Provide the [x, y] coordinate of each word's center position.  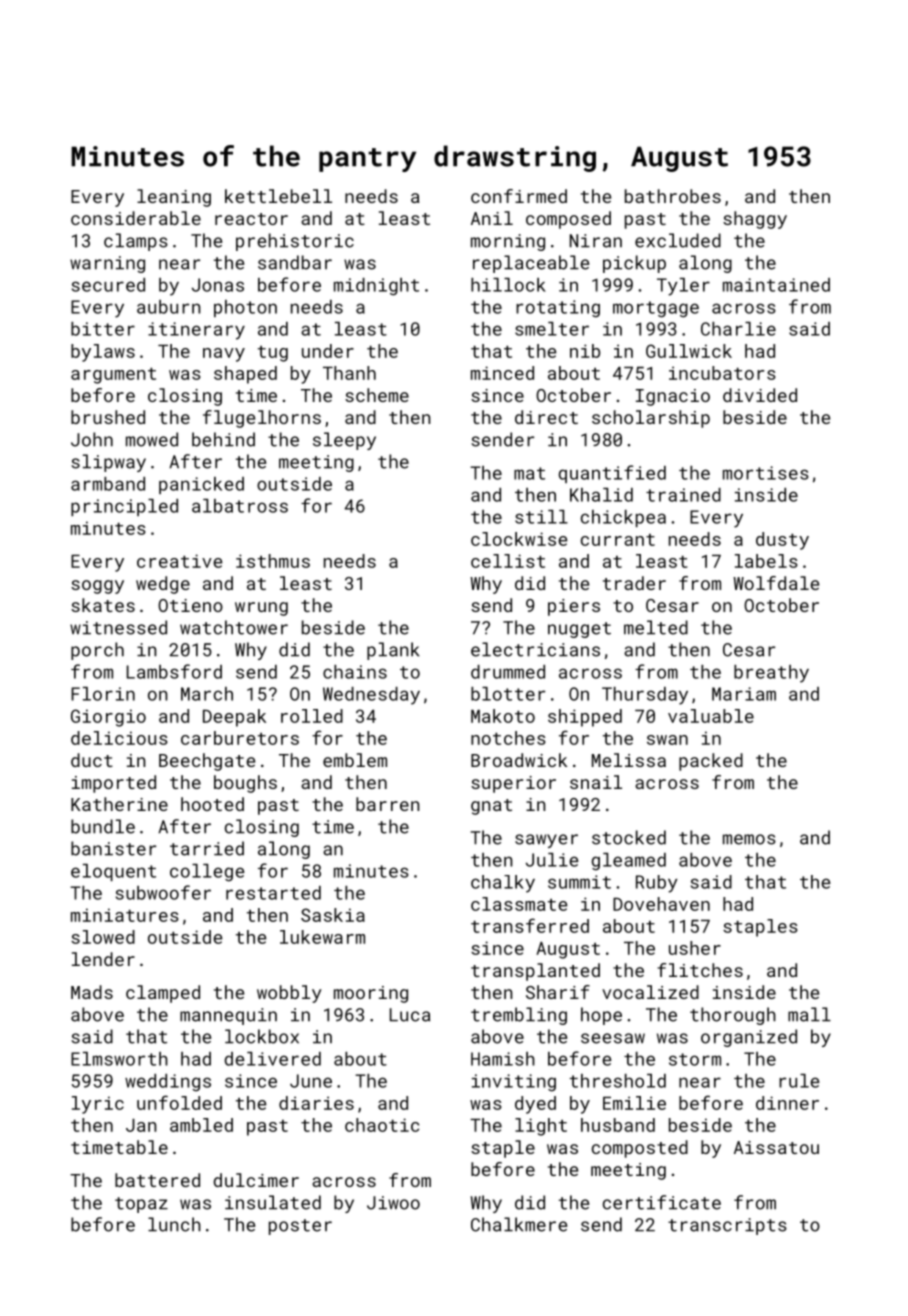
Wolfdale [776, 583]
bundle [103, 826]
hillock [508, 285]
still [541, 517]
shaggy [755, 220]
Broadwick [519, 760]
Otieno [190, 605]
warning [107, 264]
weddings [168, 1083]
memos [749, 839]
